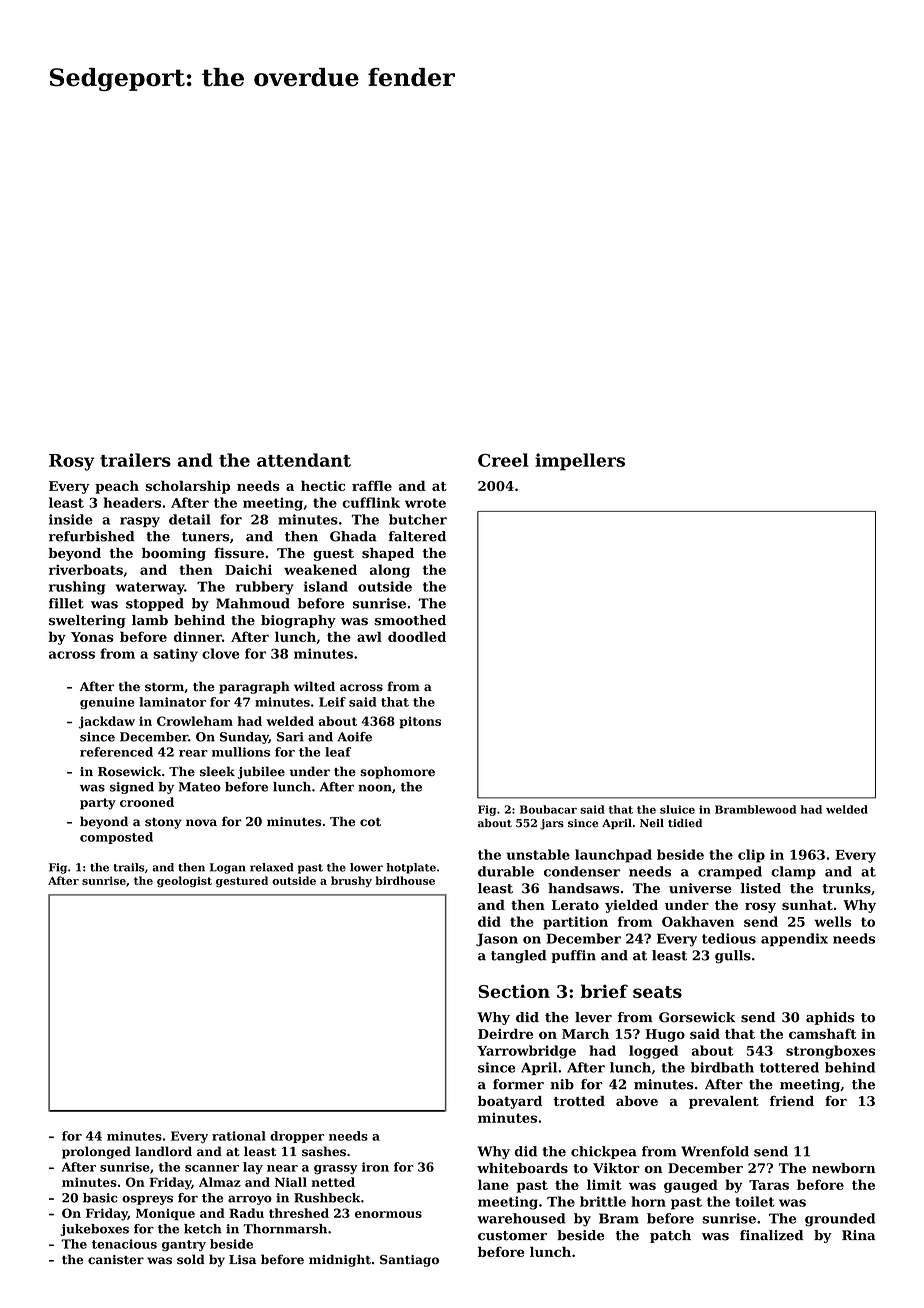  Describe the element at coordinates (580, 462) in the page. I see `impellers` at that location.
